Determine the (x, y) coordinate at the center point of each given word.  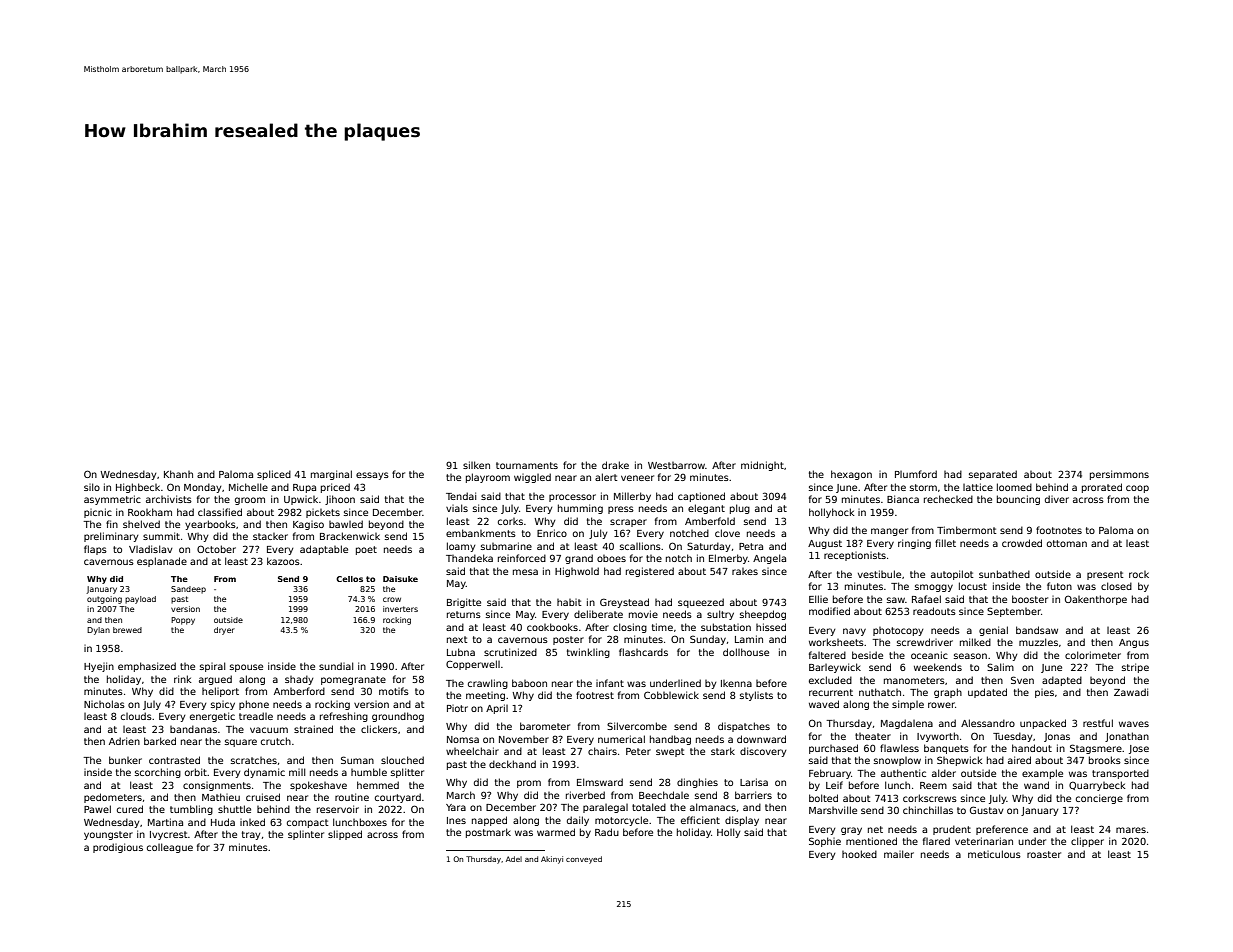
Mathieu (221, 797)
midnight (762, 466)
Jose (1139, 749)
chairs (602, 751)
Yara (456, 807)
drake (615, 465)
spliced (274, 475)
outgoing (104, 600)
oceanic (929, 655)
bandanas (193, 729)
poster (568, 640)
